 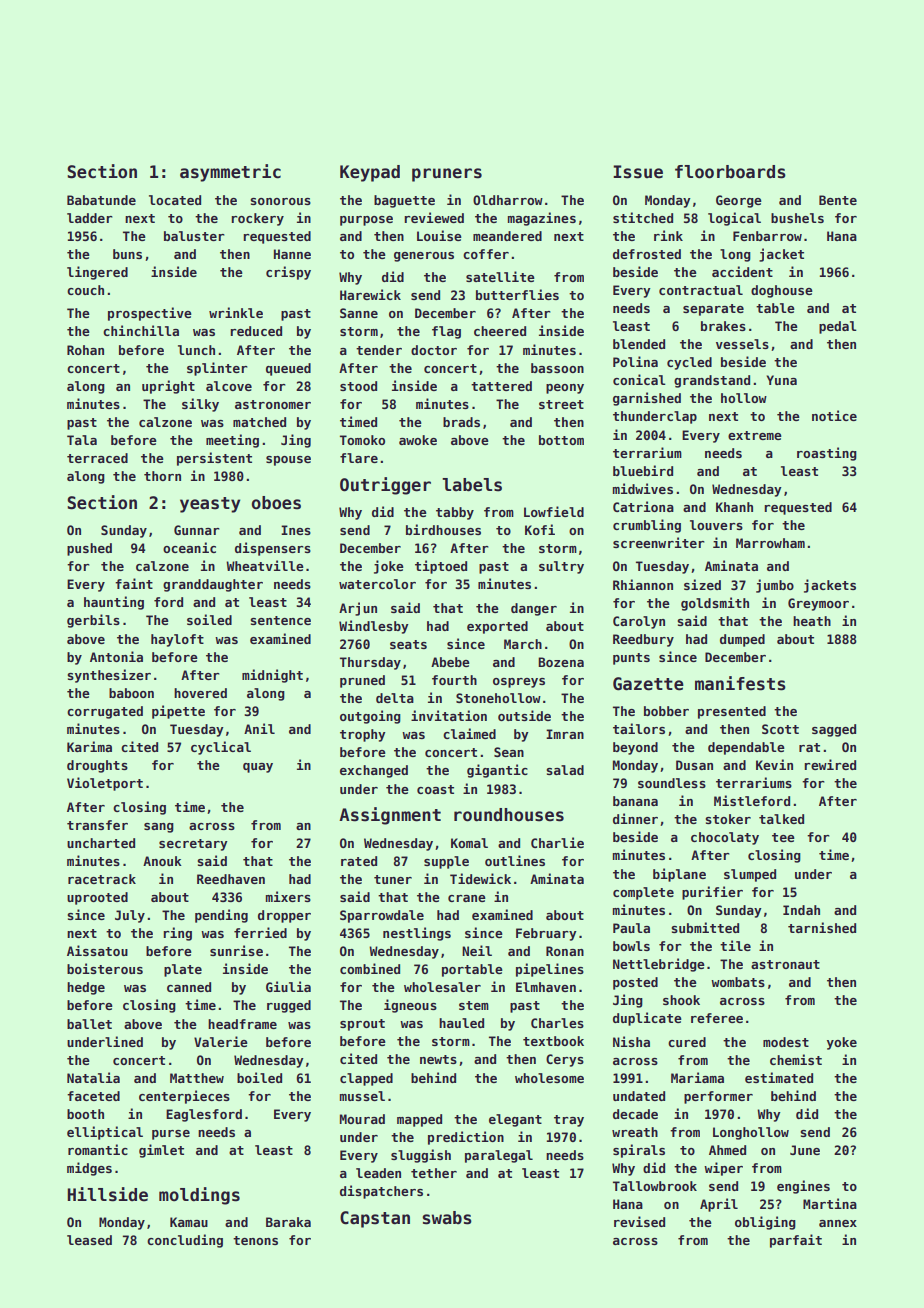 What do you see at coordinates (410, 1006) in the screenshot?
I see `igneous` at bounding box center [410, 1006].
